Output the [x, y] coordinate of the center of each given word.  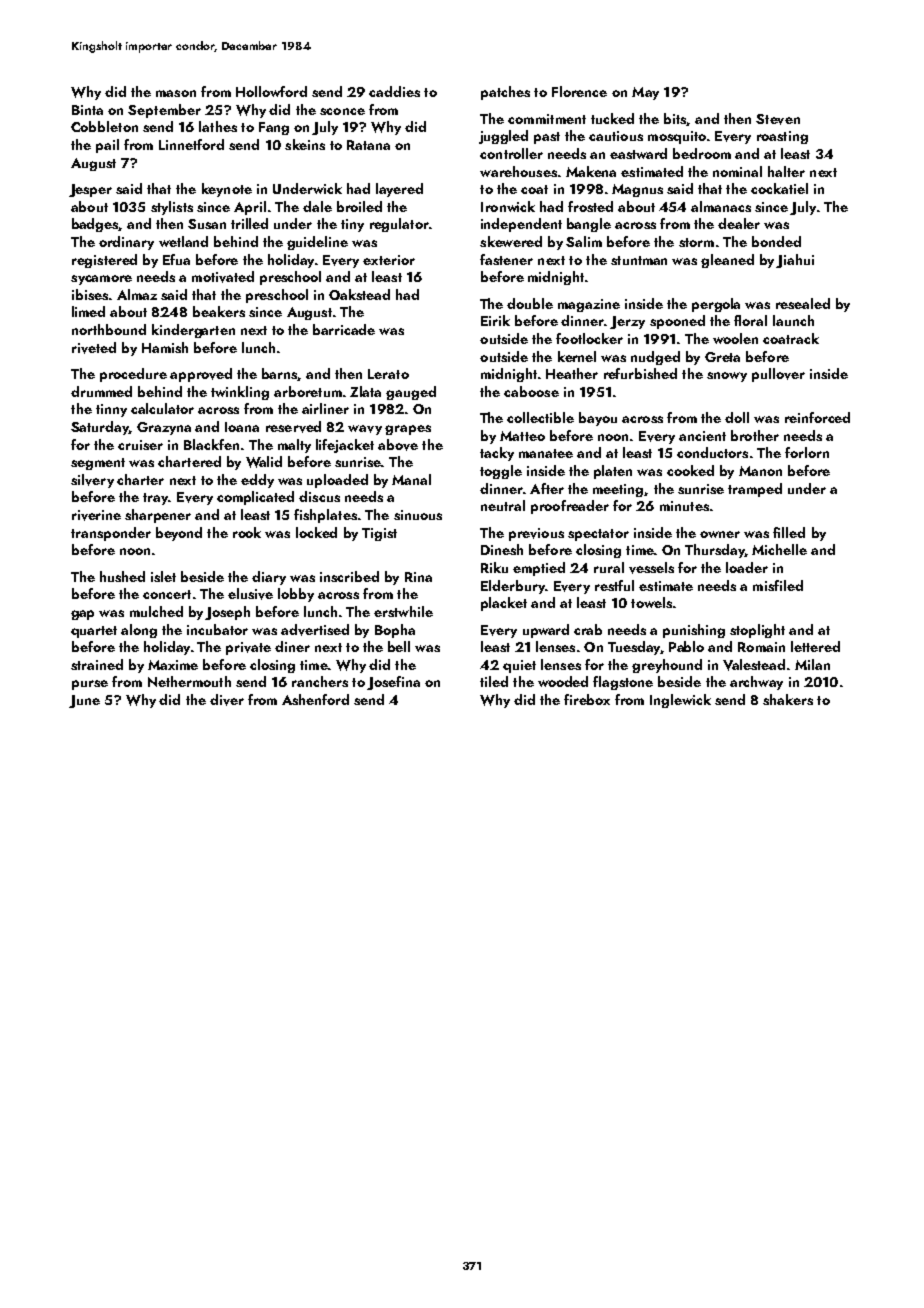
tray [155, 499]
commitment [547, 119]
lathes [218, 126]
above [398, 445]
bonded [776, 241]
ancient [702, 436]
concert [167, 594]
